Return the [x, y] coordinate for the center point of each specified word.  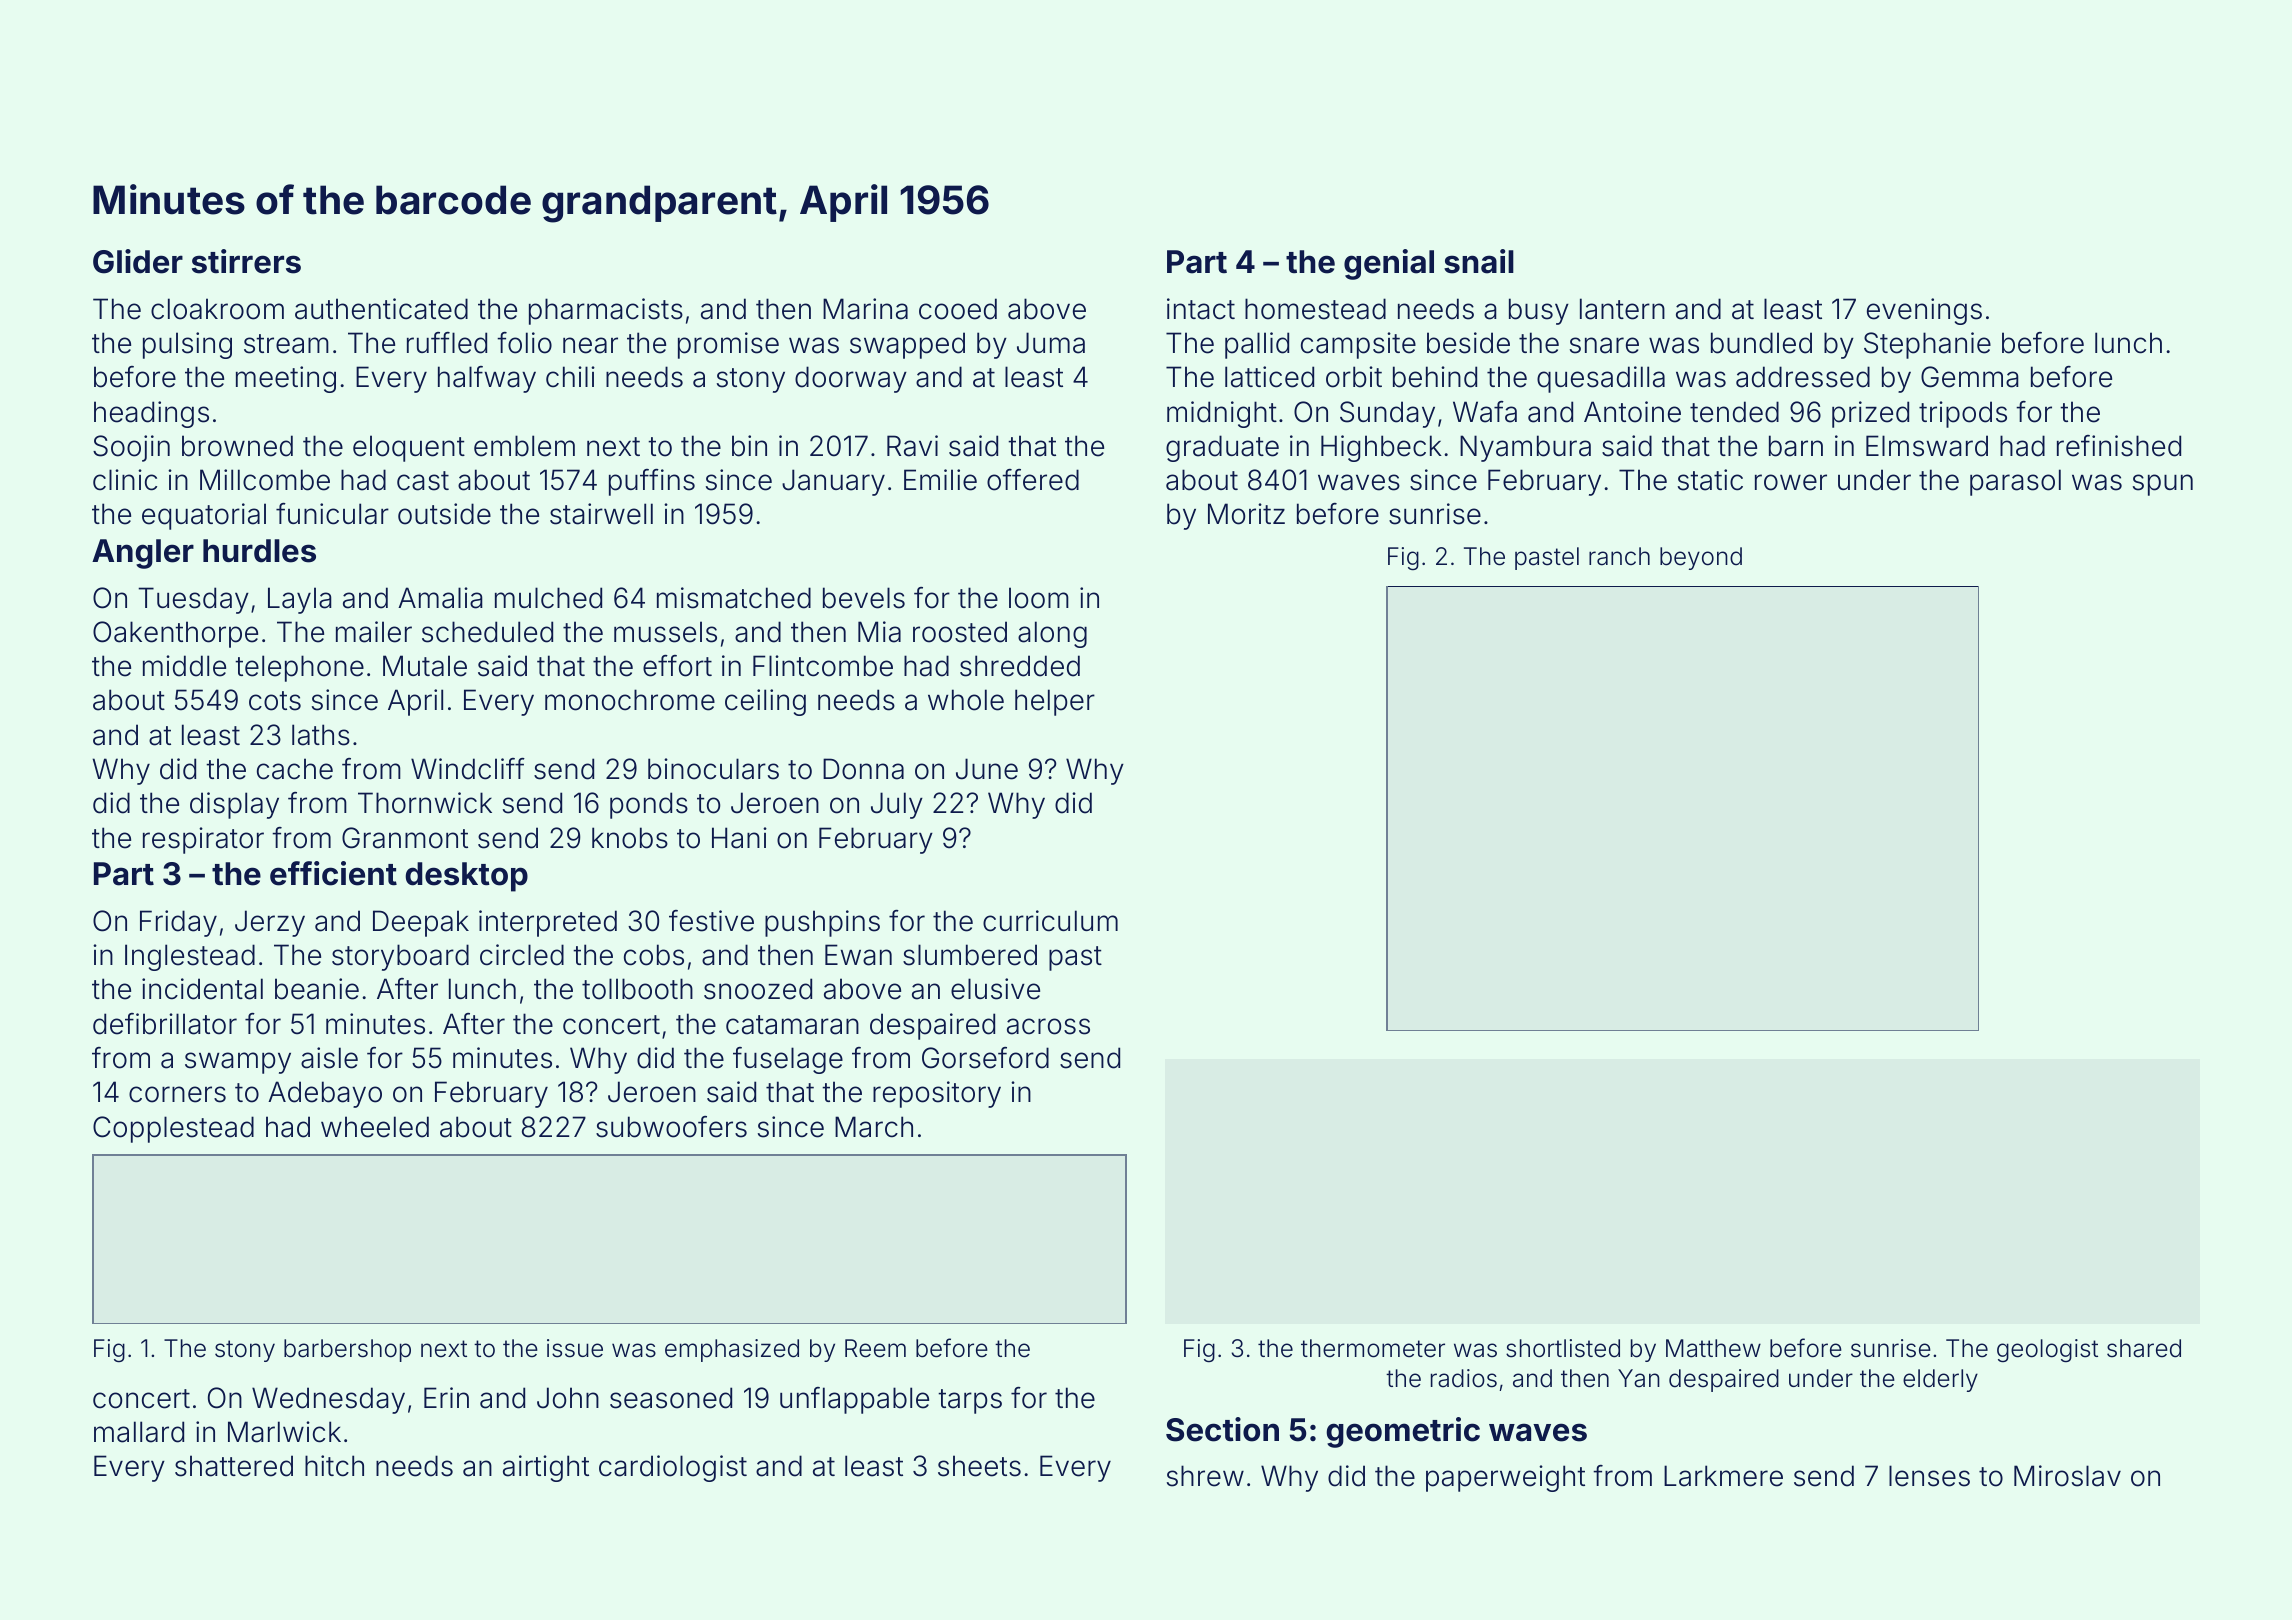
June [987, 769]
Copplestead [173, 1129]
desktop [466, 877]
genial [1389, 264]
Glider [138, 261]
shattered [234, 1466]
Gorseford [985, 1058]
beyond [1701, 558]
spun [2163, 485]
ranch [1619, 556]
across [1048, 1026]
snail [1479, 261]
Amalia [440, 598]
